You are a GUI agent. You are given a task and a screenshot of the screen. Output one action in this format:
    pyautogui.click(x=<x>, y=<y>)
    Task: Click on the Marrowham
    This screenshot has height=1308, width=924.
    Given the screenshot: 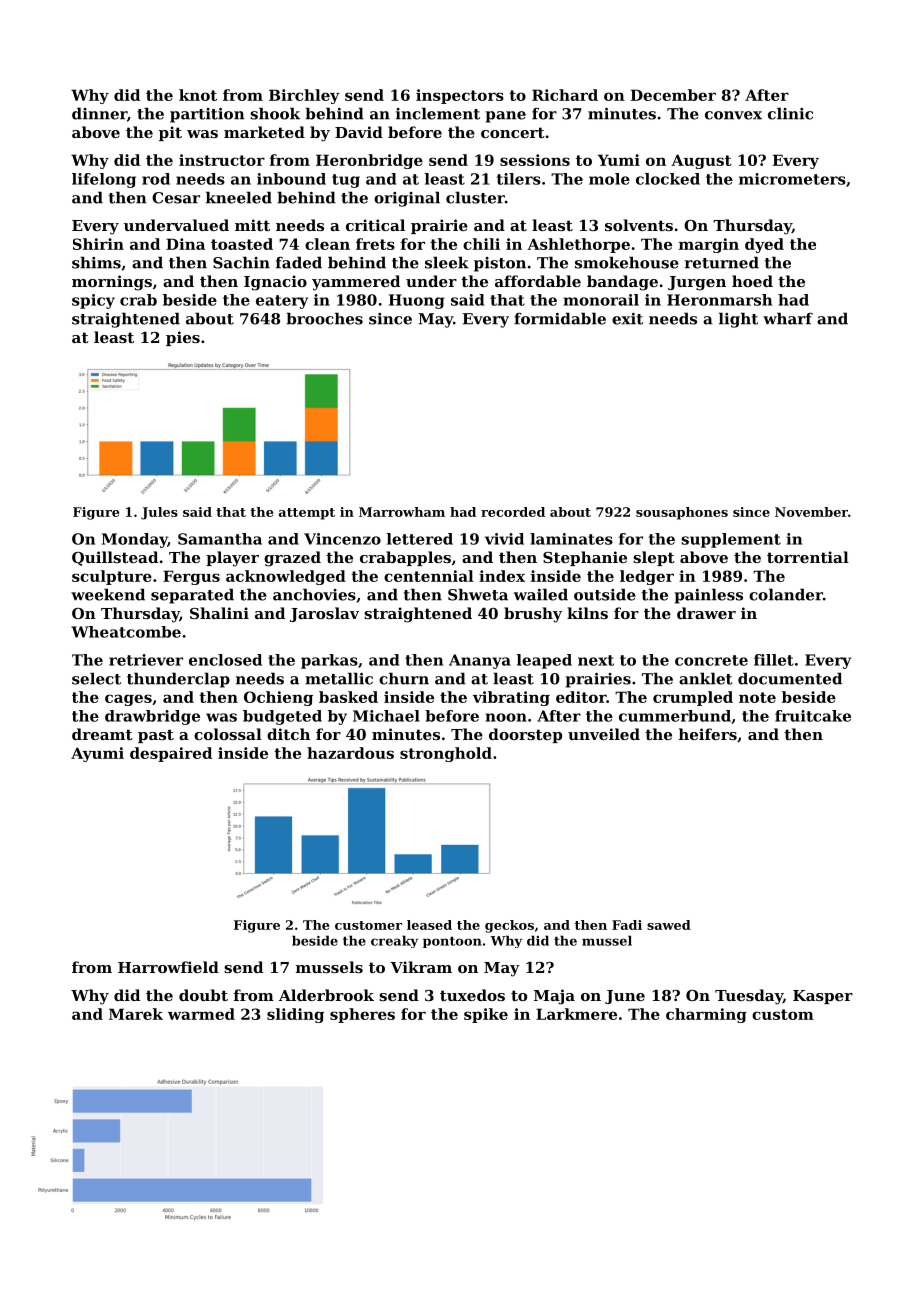 What is the action you would take?
    pyautogui.click(x=402, y=512)
